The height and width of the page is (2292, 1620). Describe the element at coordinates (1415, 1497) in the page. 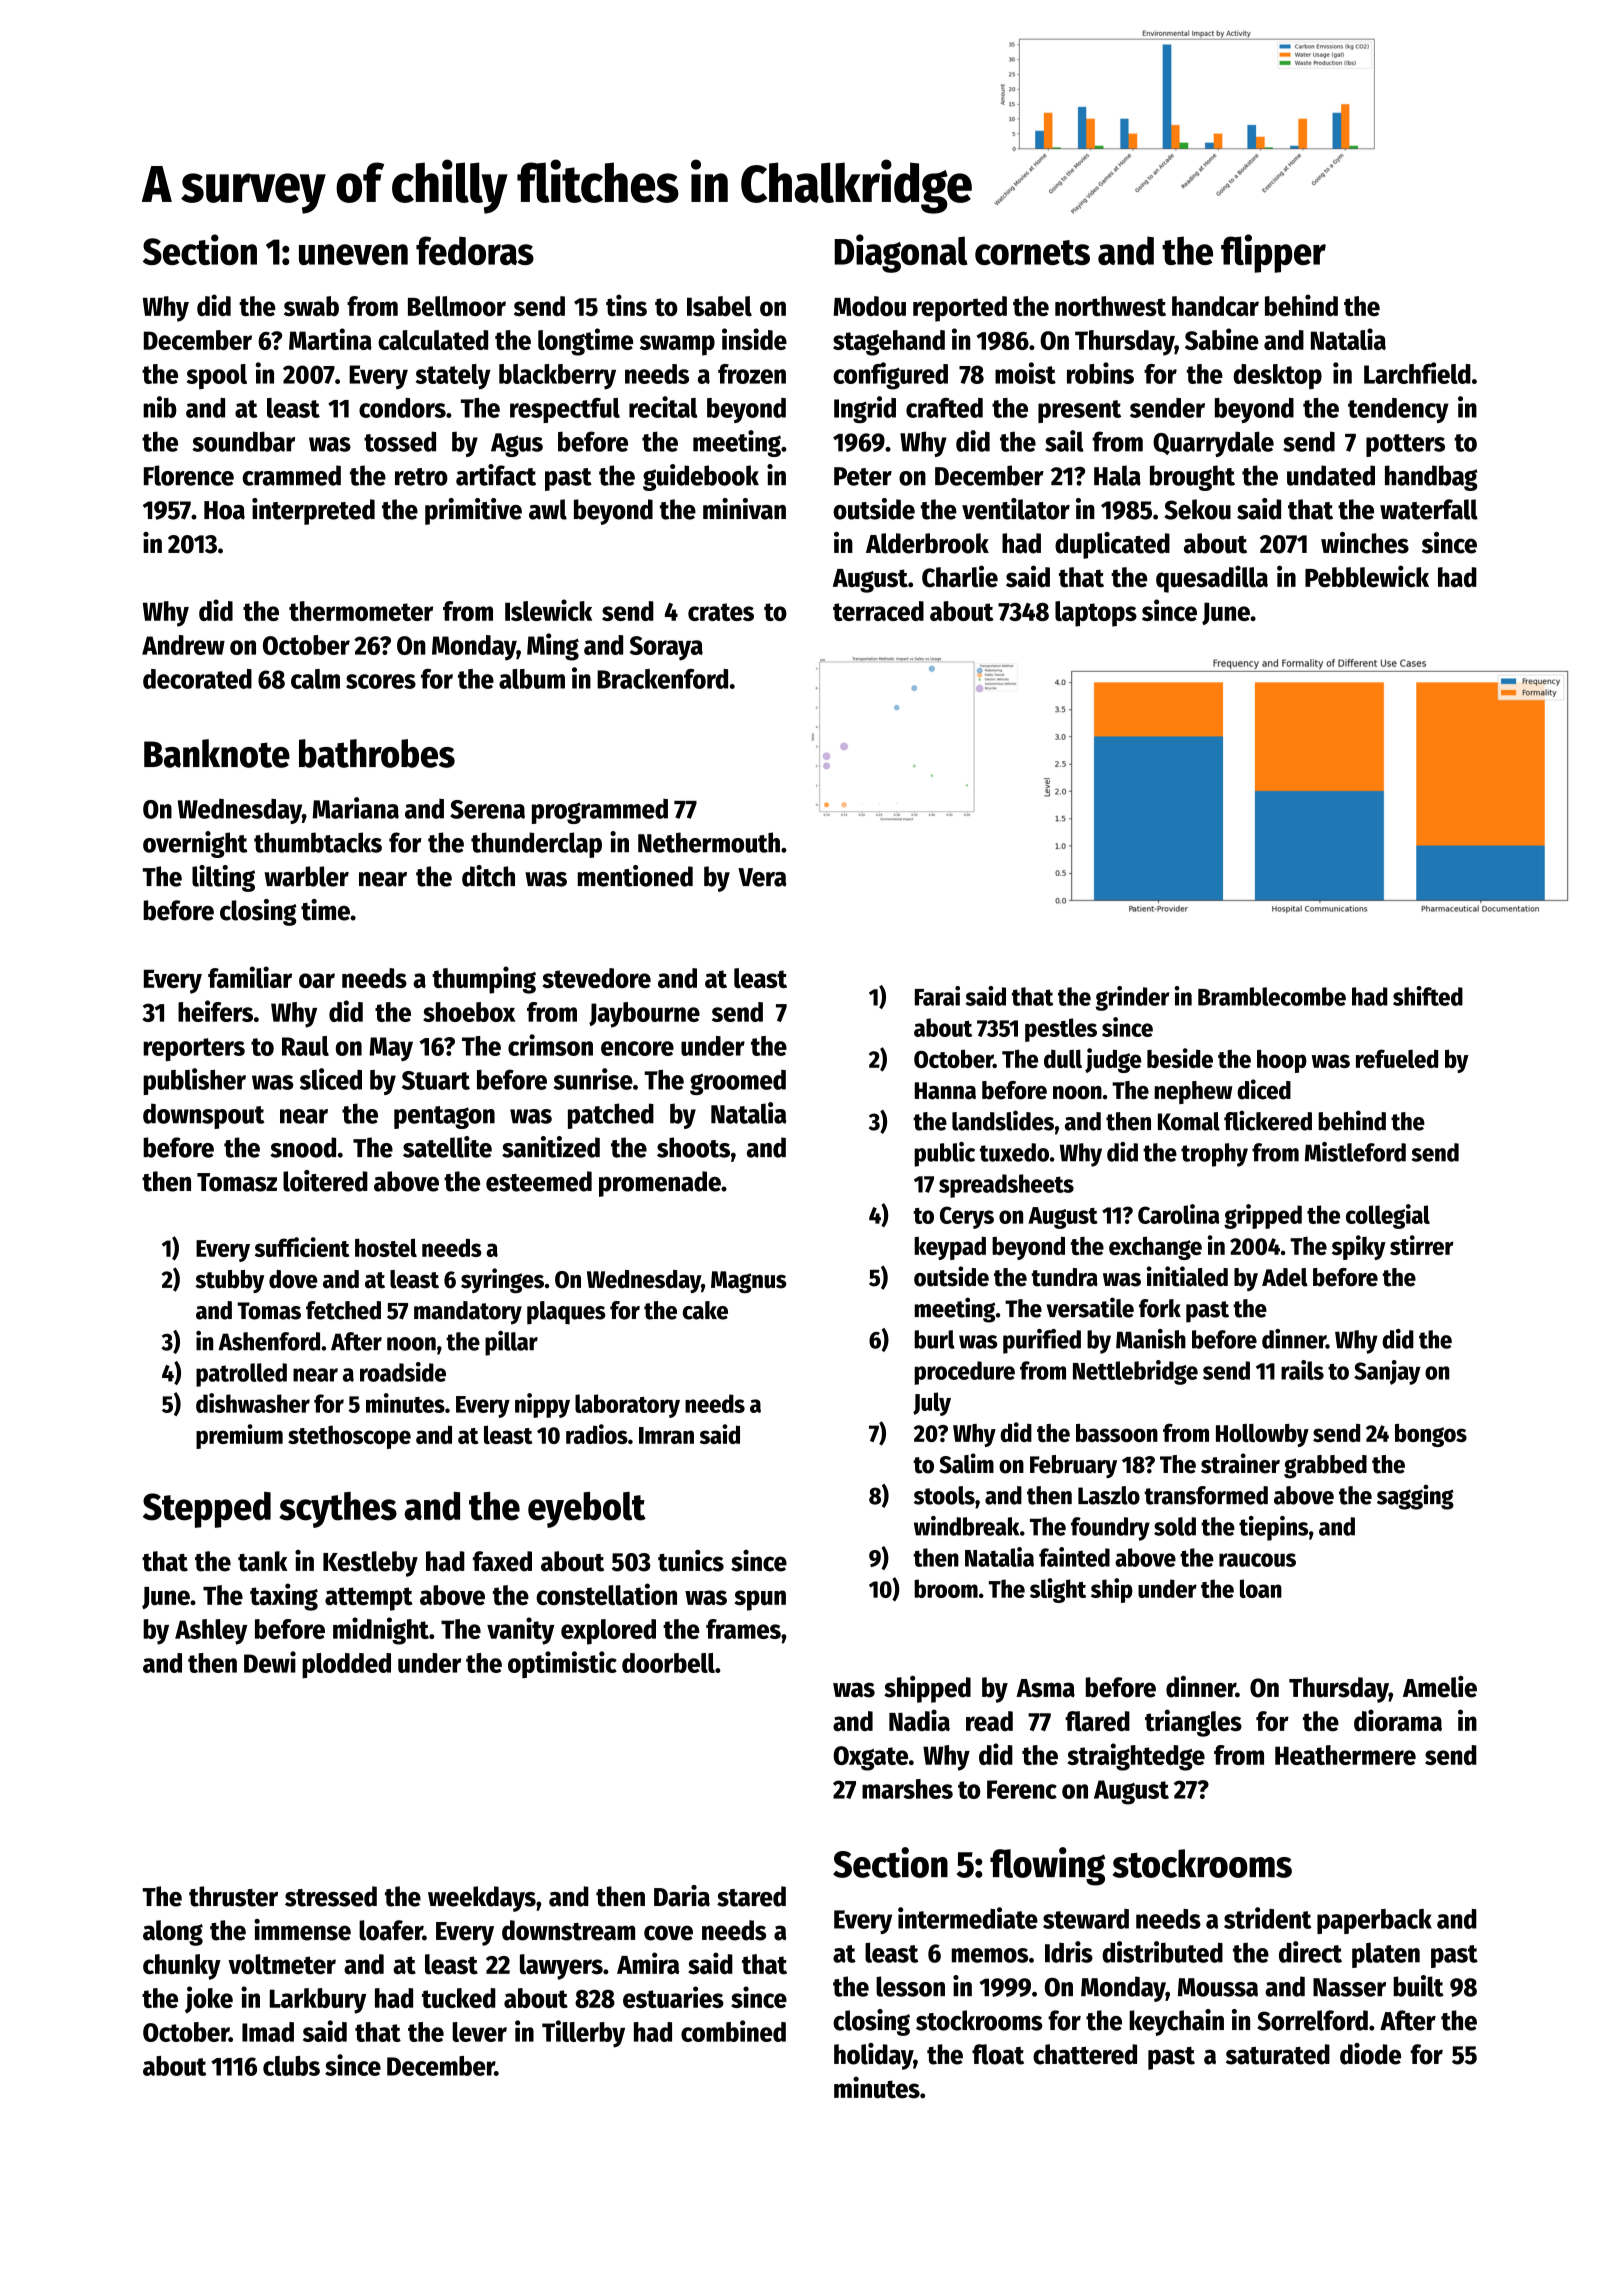

I see `sagging` at that location.
